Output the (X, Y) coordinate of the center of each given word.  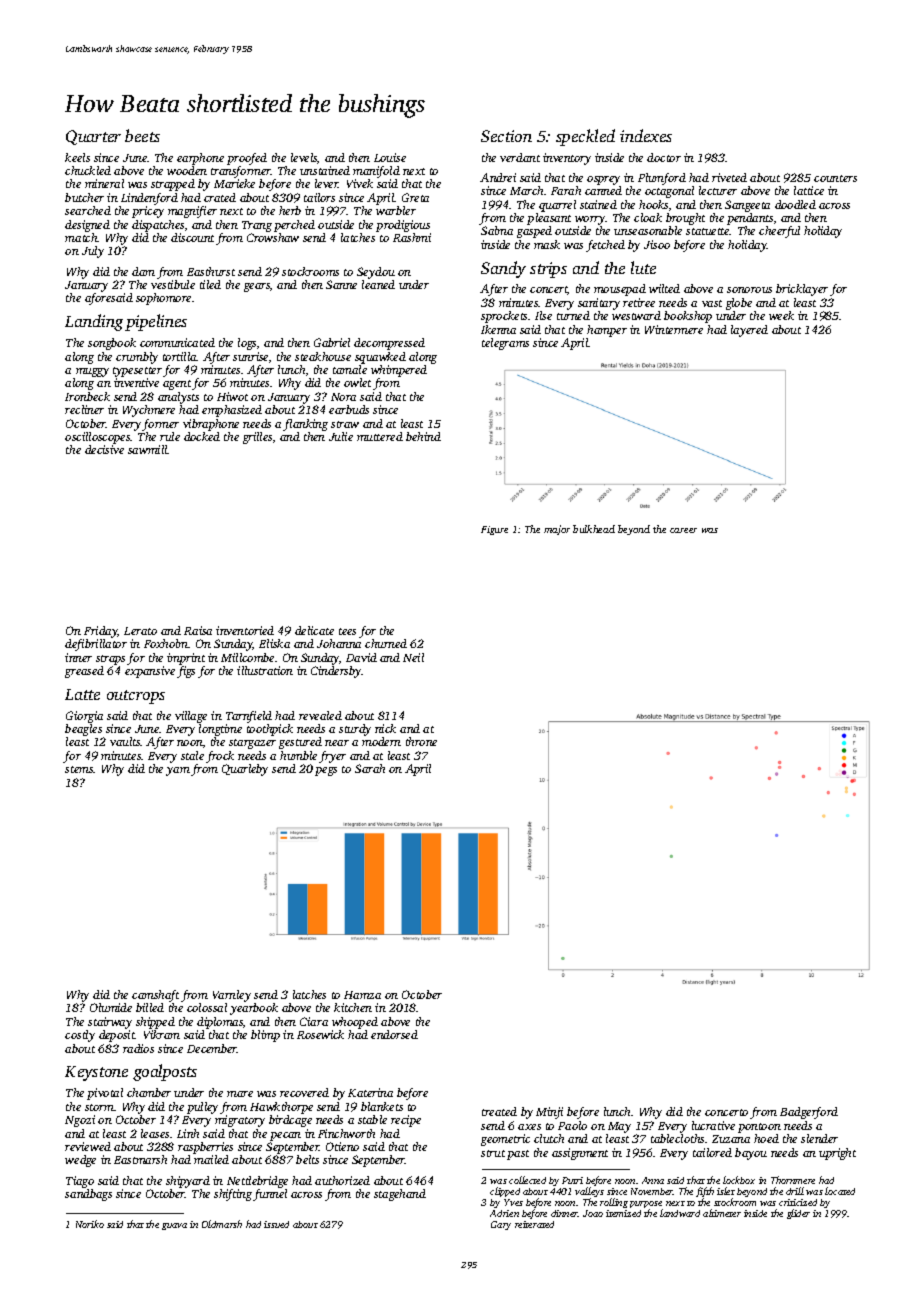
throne (421, 741)
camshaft (155, 996)
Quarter (93, 137)
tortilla (180, 356)
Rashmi (412, 237)
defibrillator (96, 645)
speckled (585, 137)
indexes (646, 135)
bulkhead (594, 529)
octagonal (669, 192)
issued (276, 1224)
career (683, 530)
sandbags (88, 1195)
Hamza (362, 995)
